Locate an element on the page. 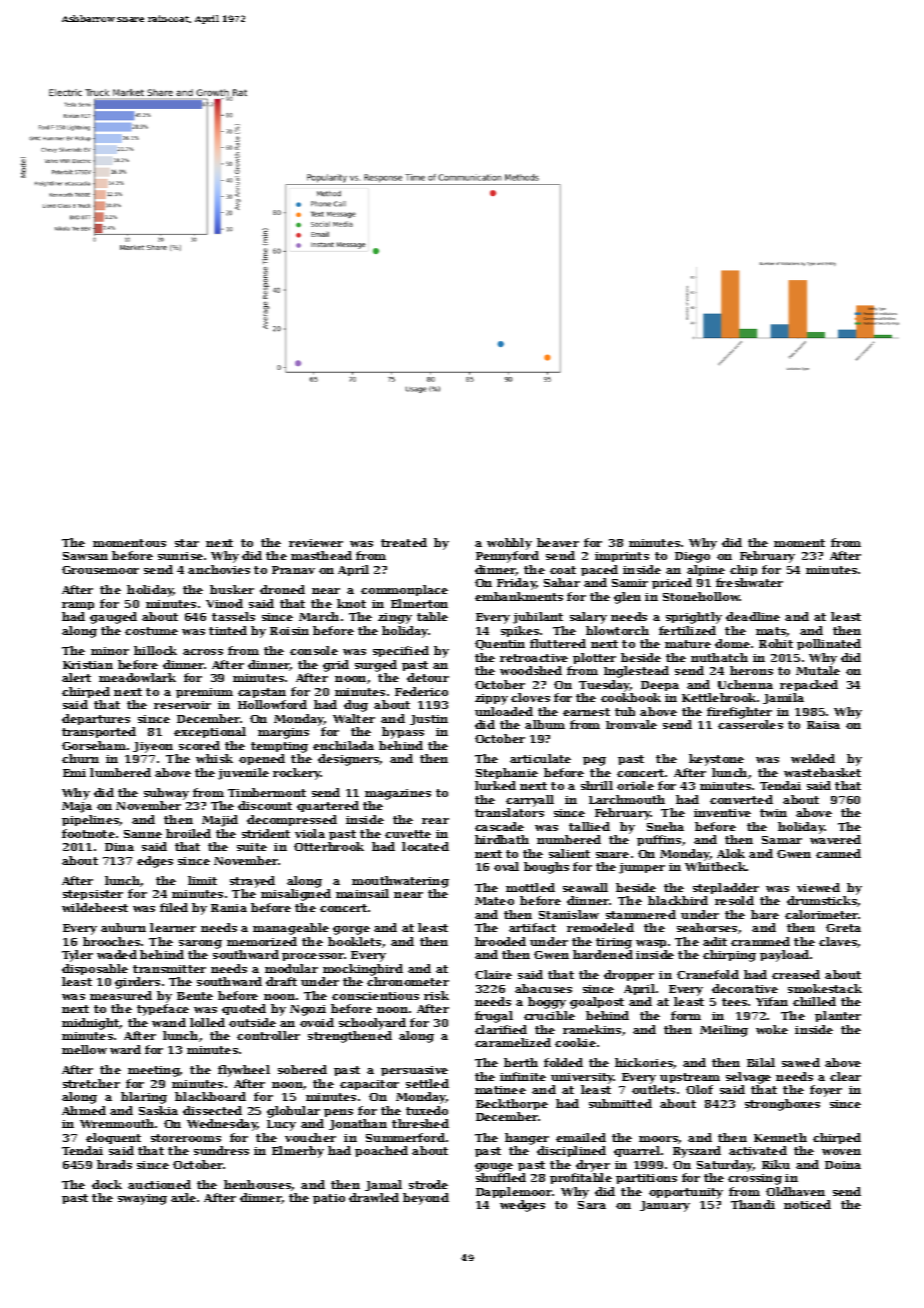 The height and width of the image is (1308, 924). midnight is located at coordinates (91, 1024).
